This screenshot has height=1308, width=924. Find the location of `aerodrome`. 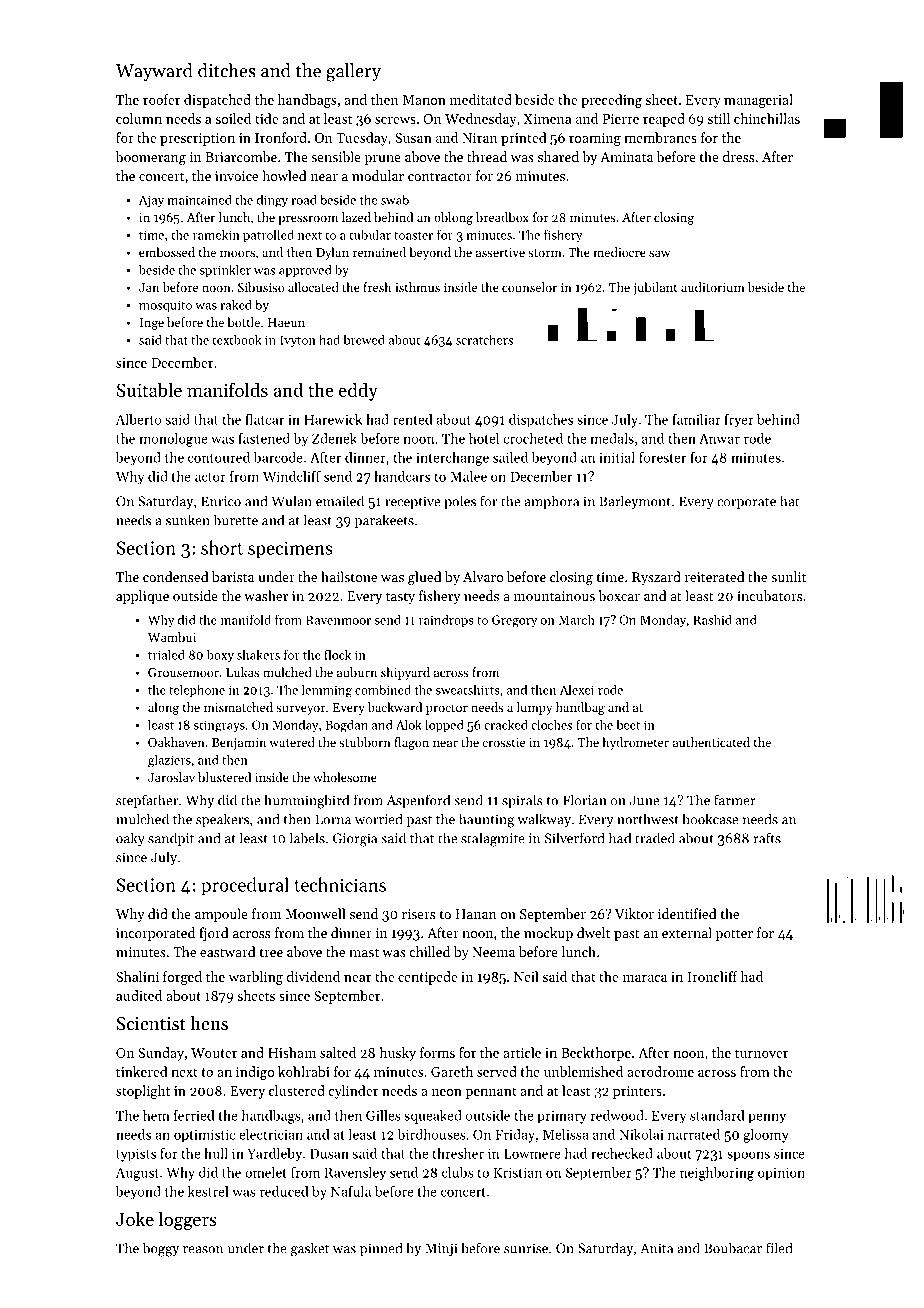

aerodrome is located at coordinates (660, 1071).
